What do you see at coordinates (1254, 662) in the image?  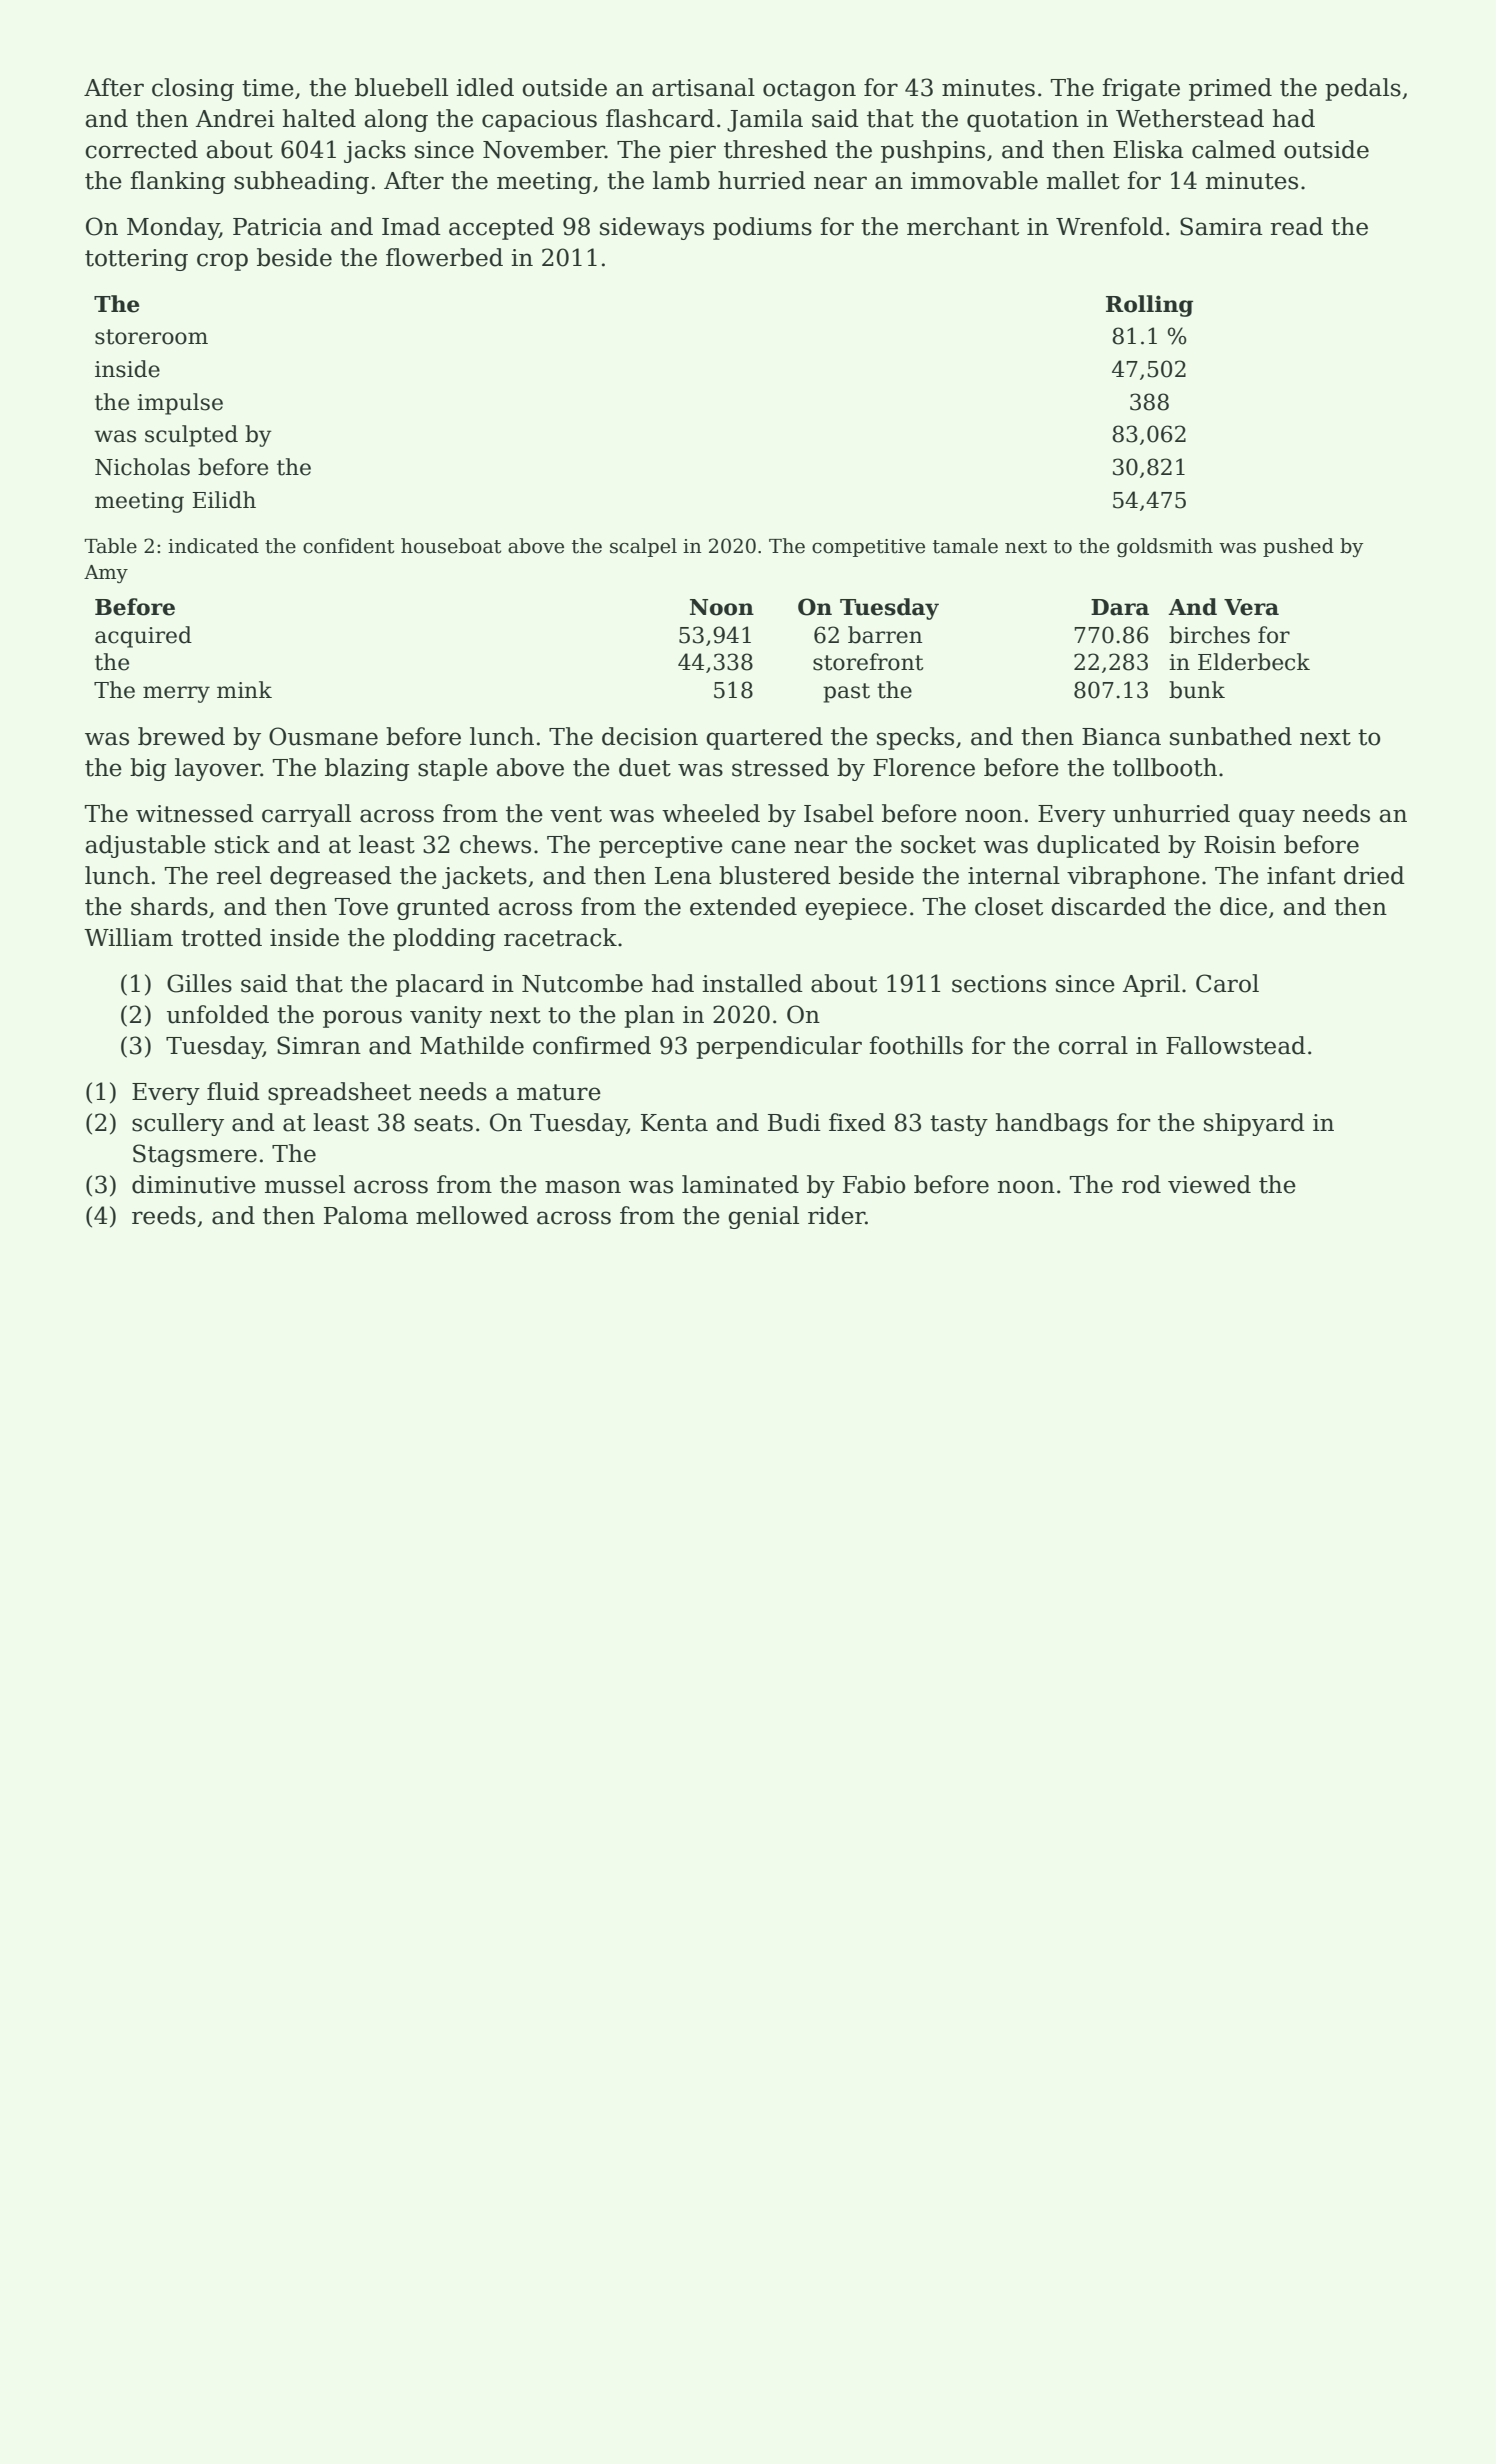 I see `Elderbeck` at bounding box center [1254, 662].
